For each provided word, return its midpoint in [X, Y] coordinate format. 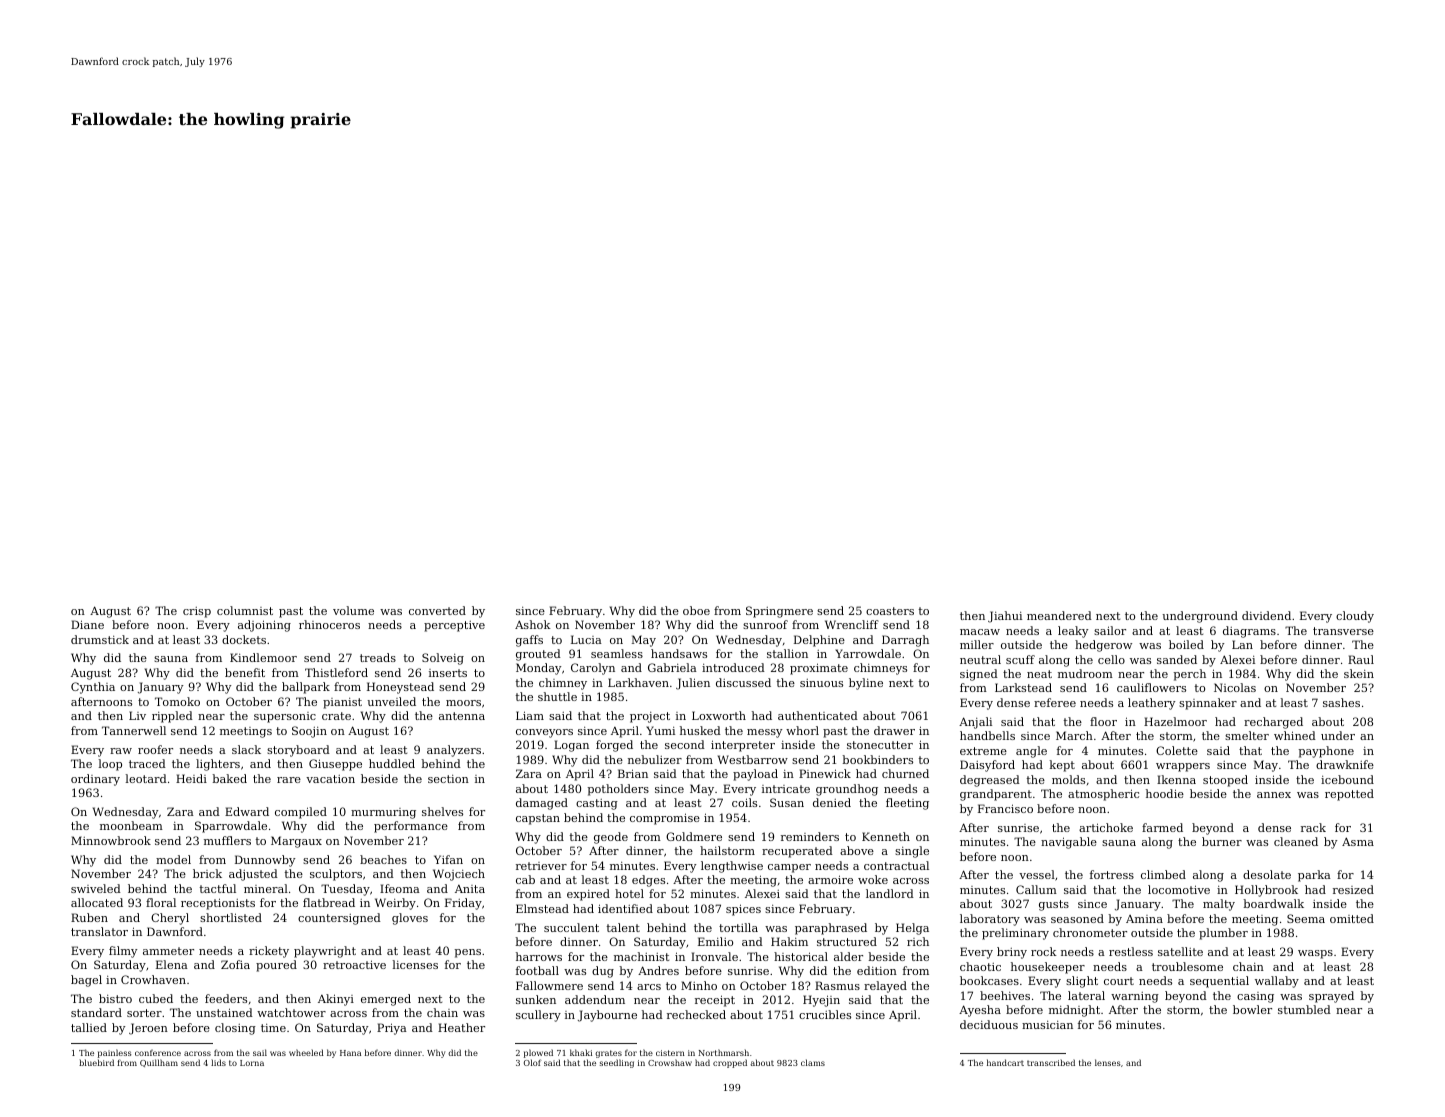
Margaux [296, 842]
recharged [1273, 723]
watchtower [291, 1012]
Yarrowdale [868, 653]
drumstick [100, 639]
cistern [670, 1053]
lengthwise [732, 867]
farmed [1162, 827]
